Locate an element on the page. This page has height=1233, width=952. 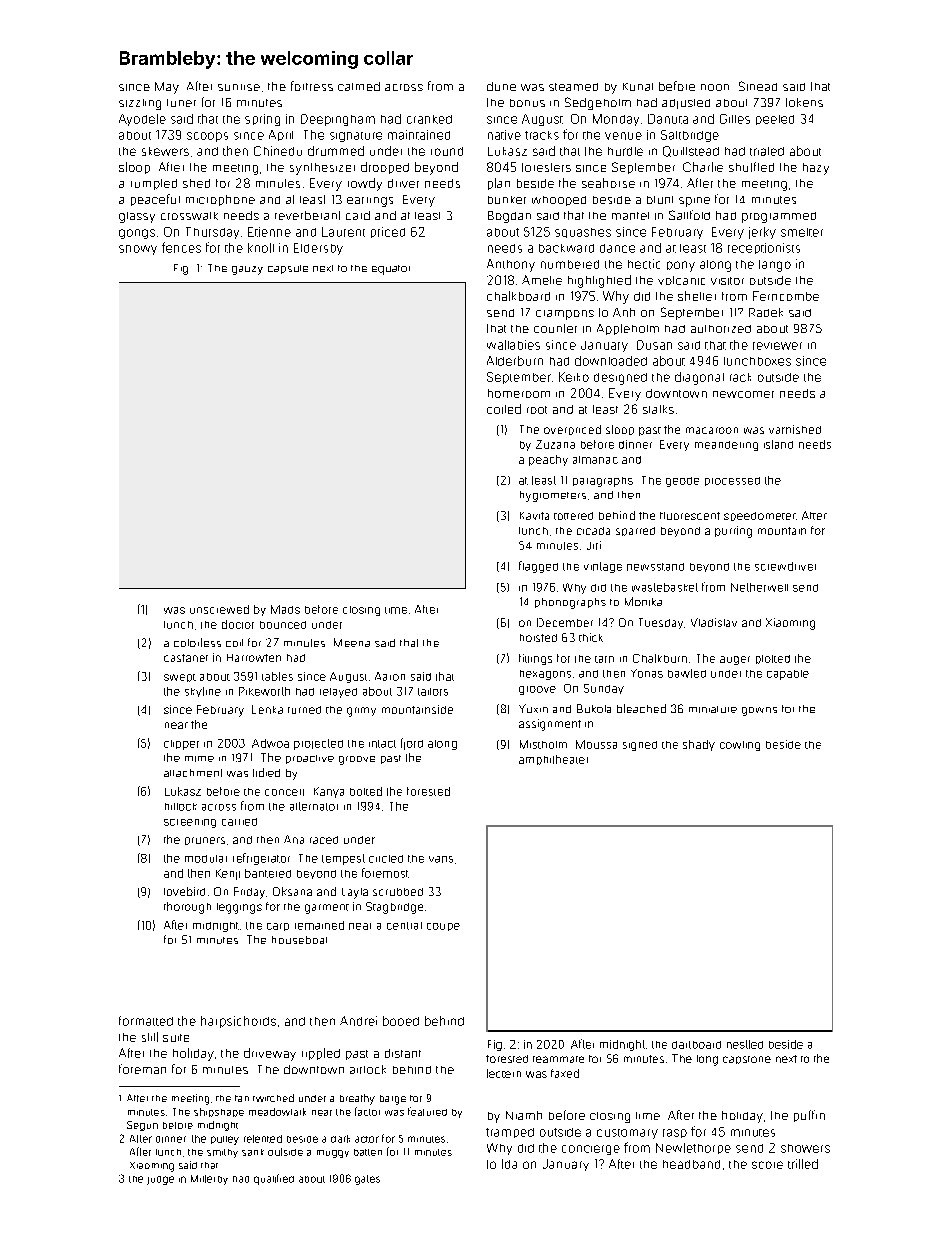
coupe is located at coordinates (443, 927).
